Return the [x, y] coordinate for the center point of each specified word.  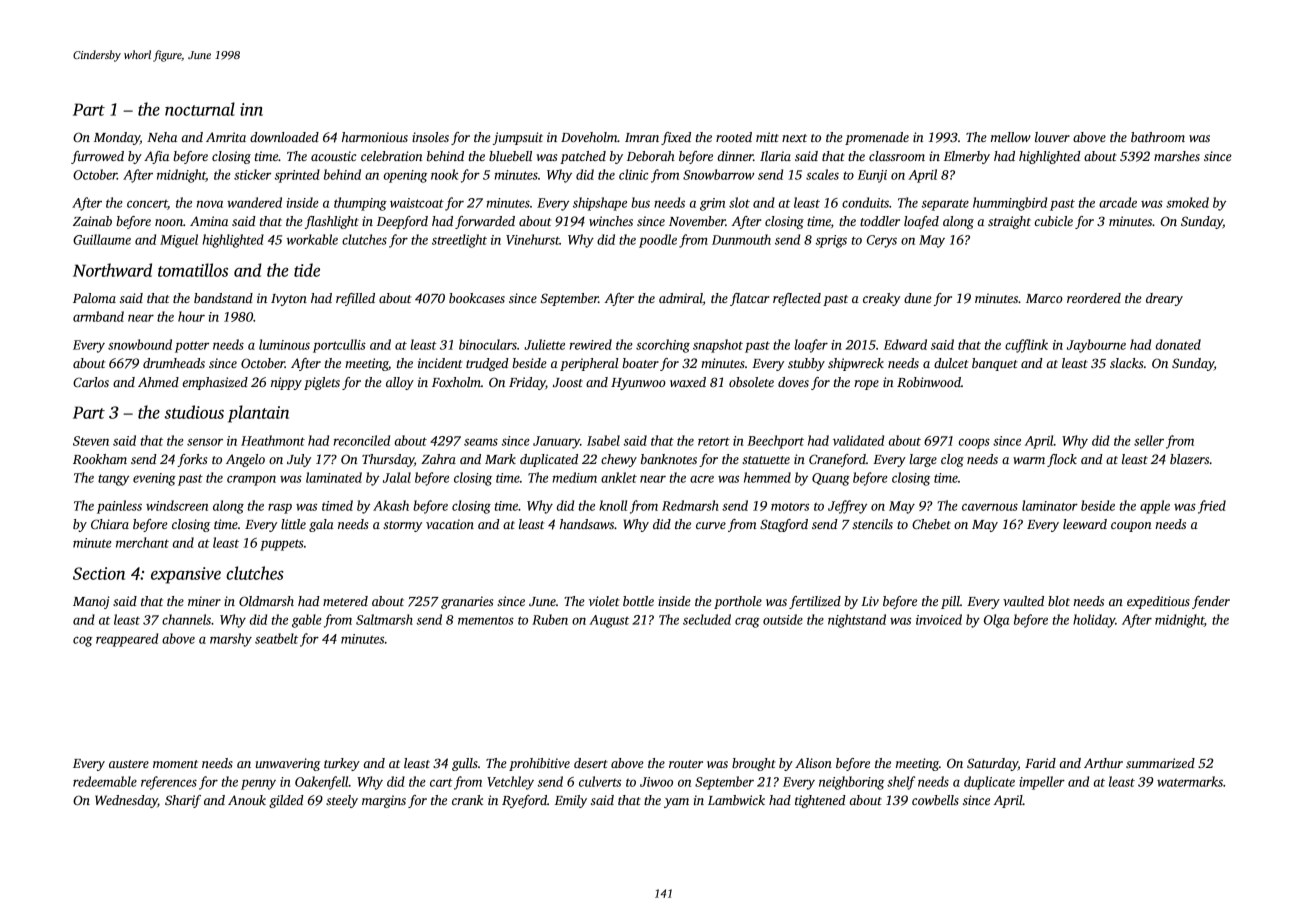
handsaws [587, 524]
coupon [1131, 527]
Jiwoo [656, 782]
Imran [642, 137]
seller [1149, 440]
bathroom [1158, 137]
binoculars [488, 344]
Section [99, 573]
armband [98, 316]
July [299, 460]
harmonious [375, 137]
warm [1029, 460]
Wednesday [126, 801]
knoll [613, 505]
